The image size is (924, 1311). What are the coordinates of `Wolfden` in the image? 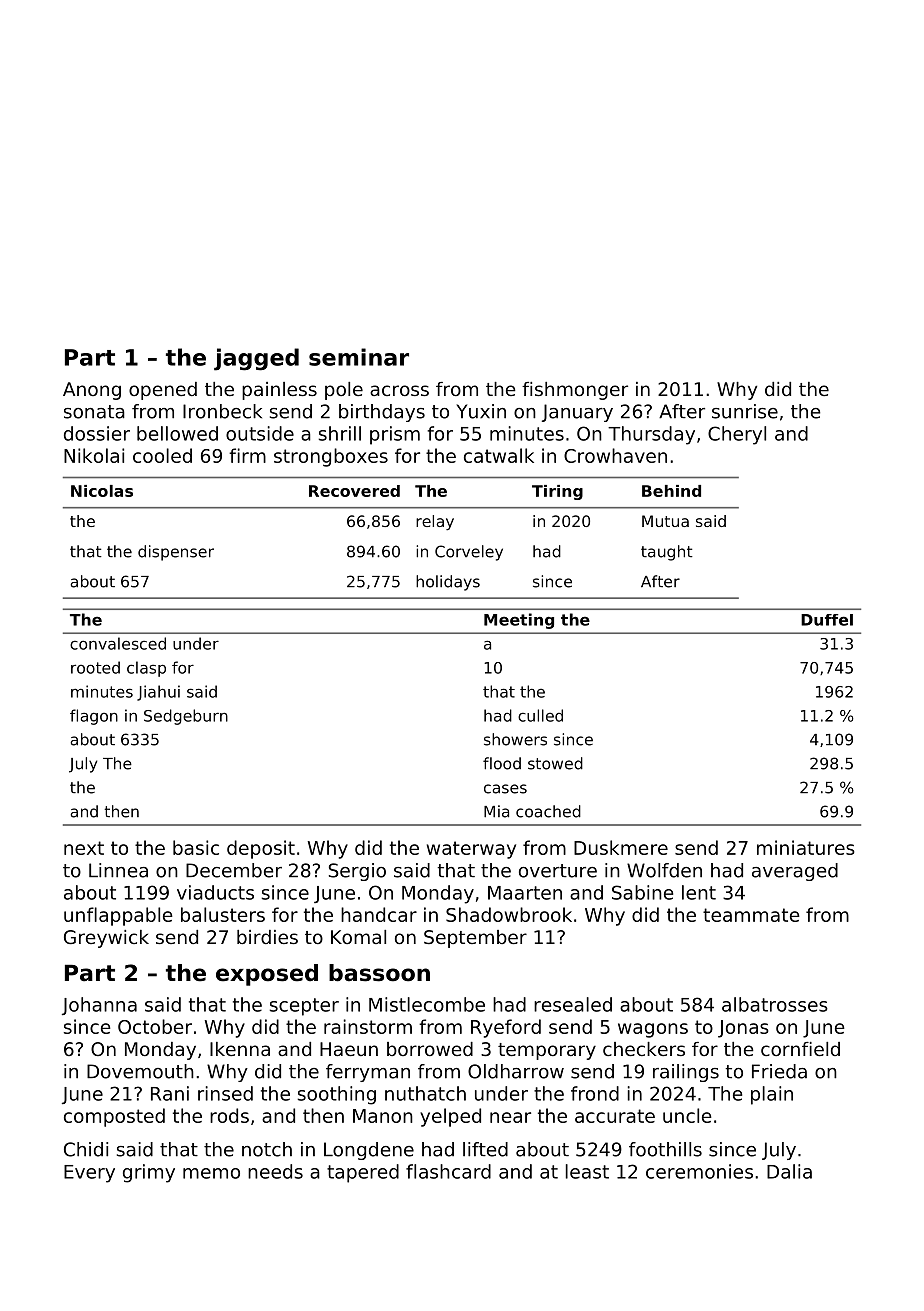 It's located at (664, 870).
